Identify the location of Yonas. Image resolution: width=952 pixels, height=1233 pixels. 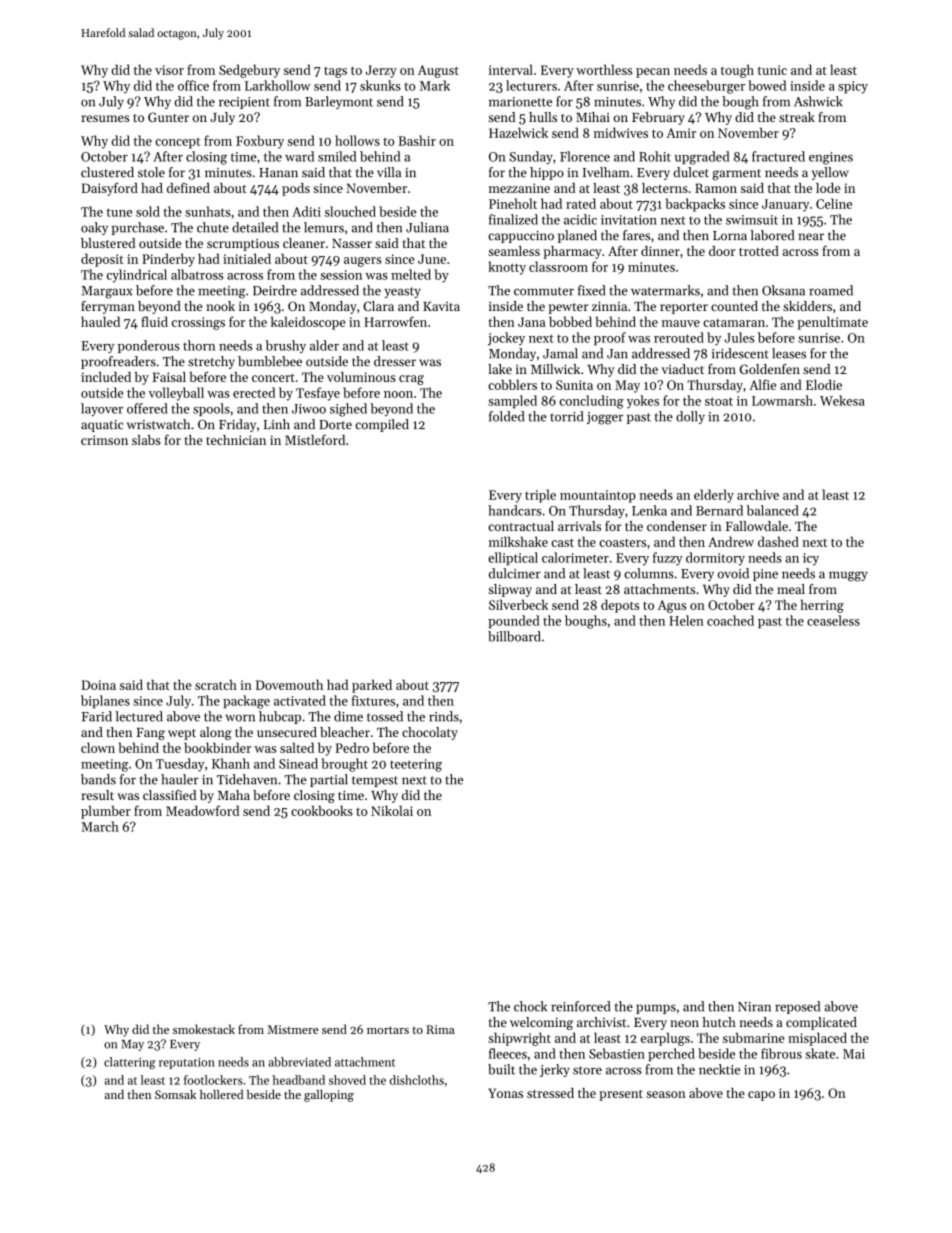
(505, 1093).
